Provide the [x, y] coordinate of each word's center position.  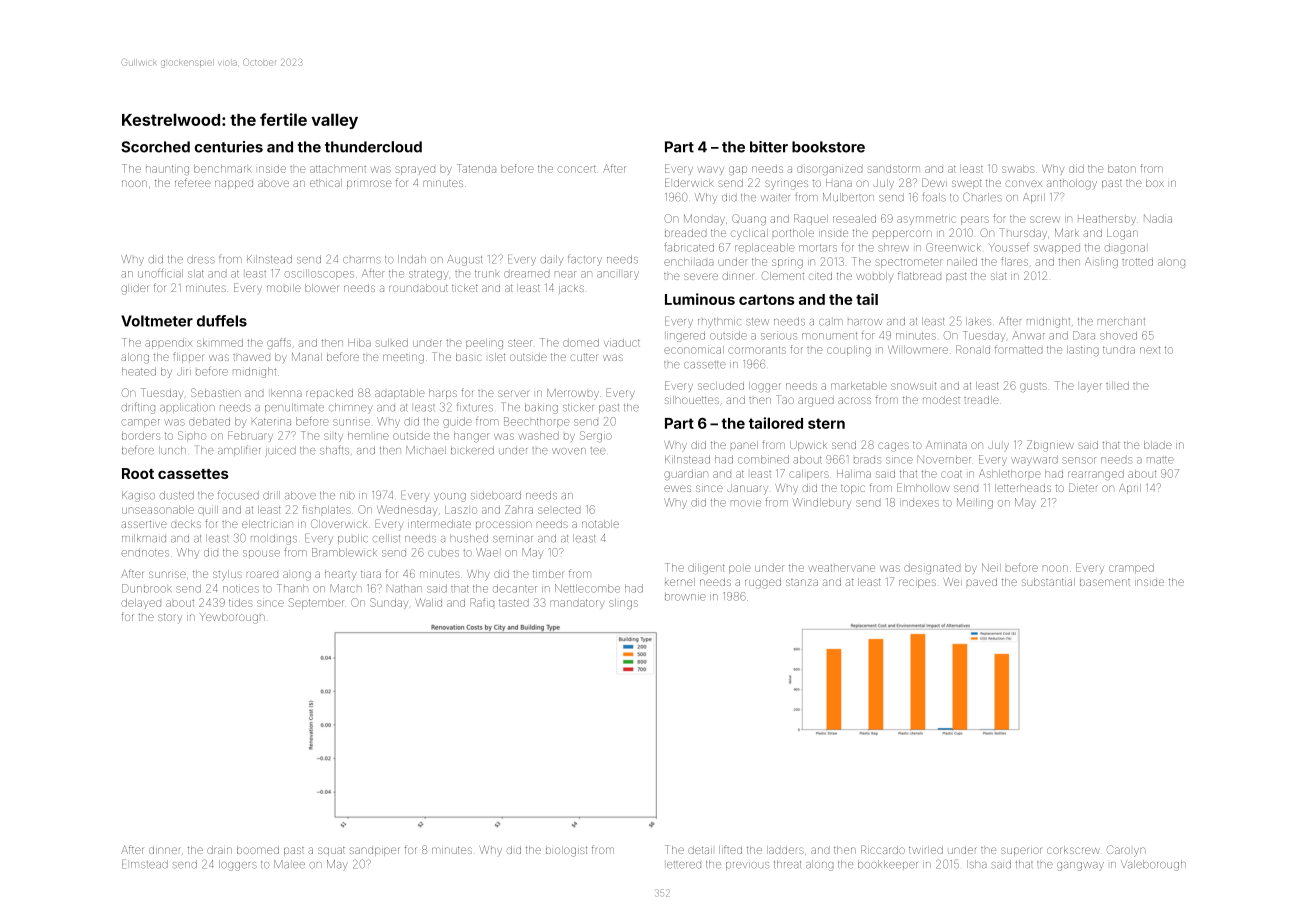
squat [331, 851]
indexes [919, 503]
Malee [289, 864]
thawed [251, 357]
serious [779, 336]
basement [1105, 582]
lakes [978, 321]
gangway [1080, 866]
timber [548, 574]
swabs [1018, 169]
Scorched [155, 147]
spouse [261, 553]
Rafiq [482, 602]
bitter [769, 147]
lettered [684, 865]
